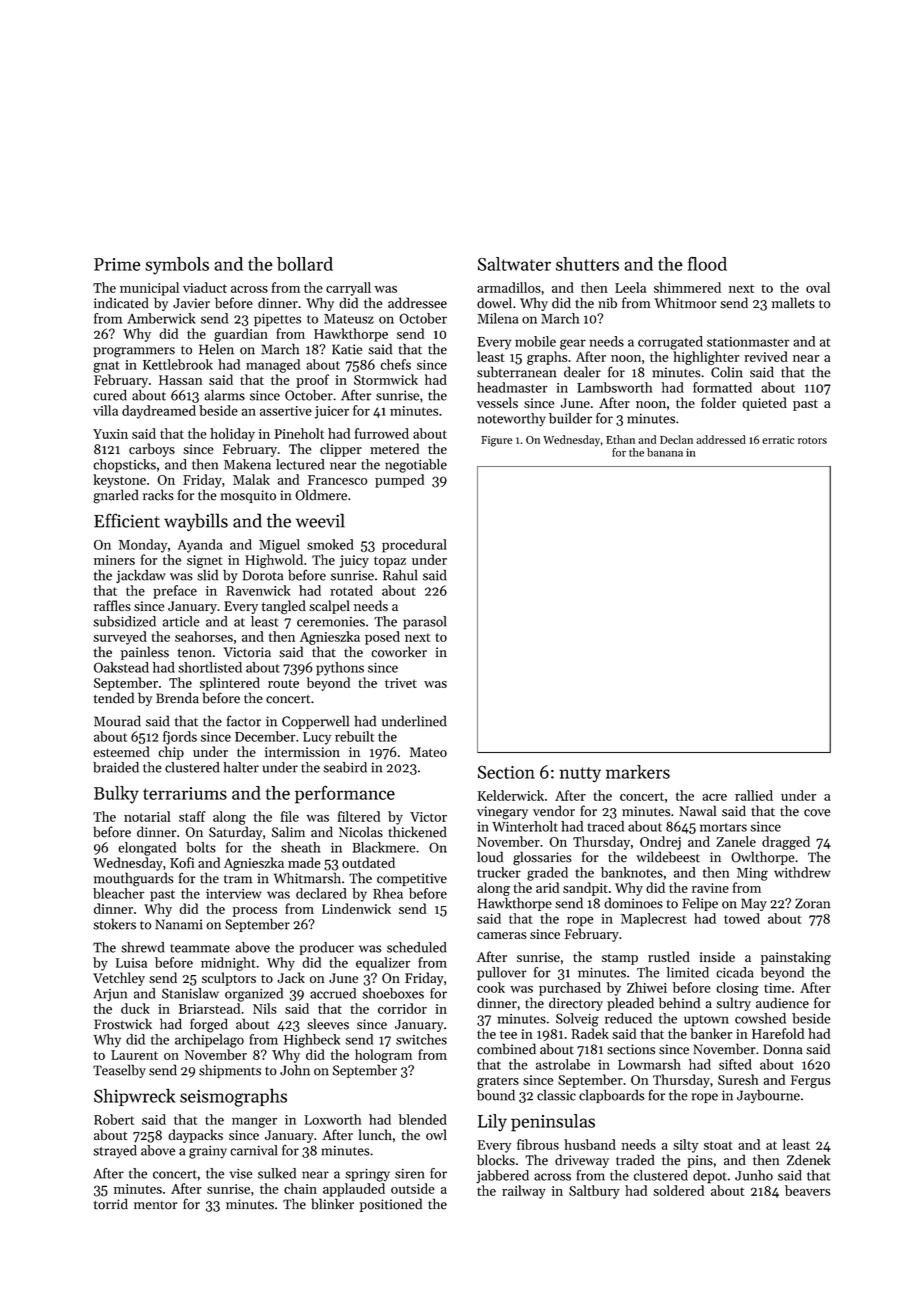 Image resolution: width=924 pixels, height=1308 pixels. Describe the element at coordinates (116, 767) in the screenshot. I see `braided` at that location.
